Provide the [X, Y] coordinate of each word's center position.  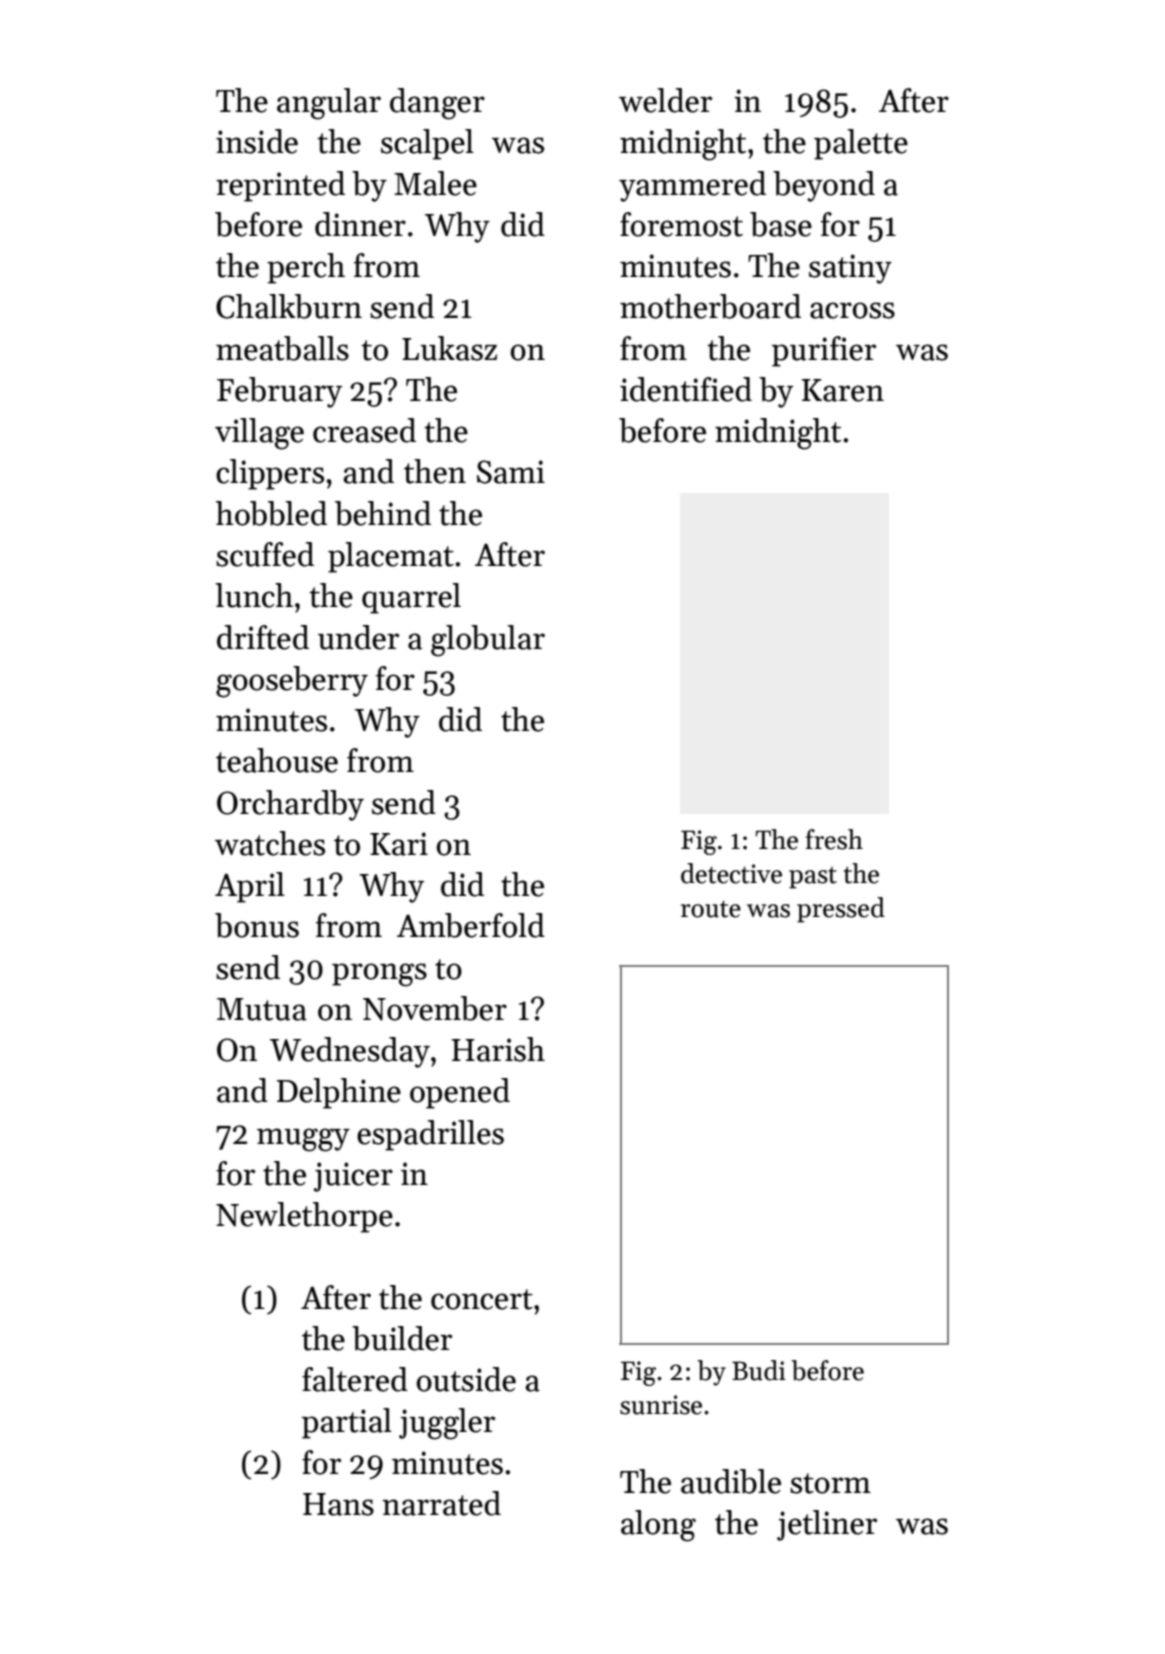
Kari [399, 844]
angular [329, 104]
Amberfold [471, 925]
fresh [834, 839]
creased [364, 430]
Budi [759, 1370]
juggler [447, 1424]
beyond [824, 186]
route [711, 909]
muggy [303, 1140]
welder [665, 100]
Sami [511, 472]
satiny [850, 269]
